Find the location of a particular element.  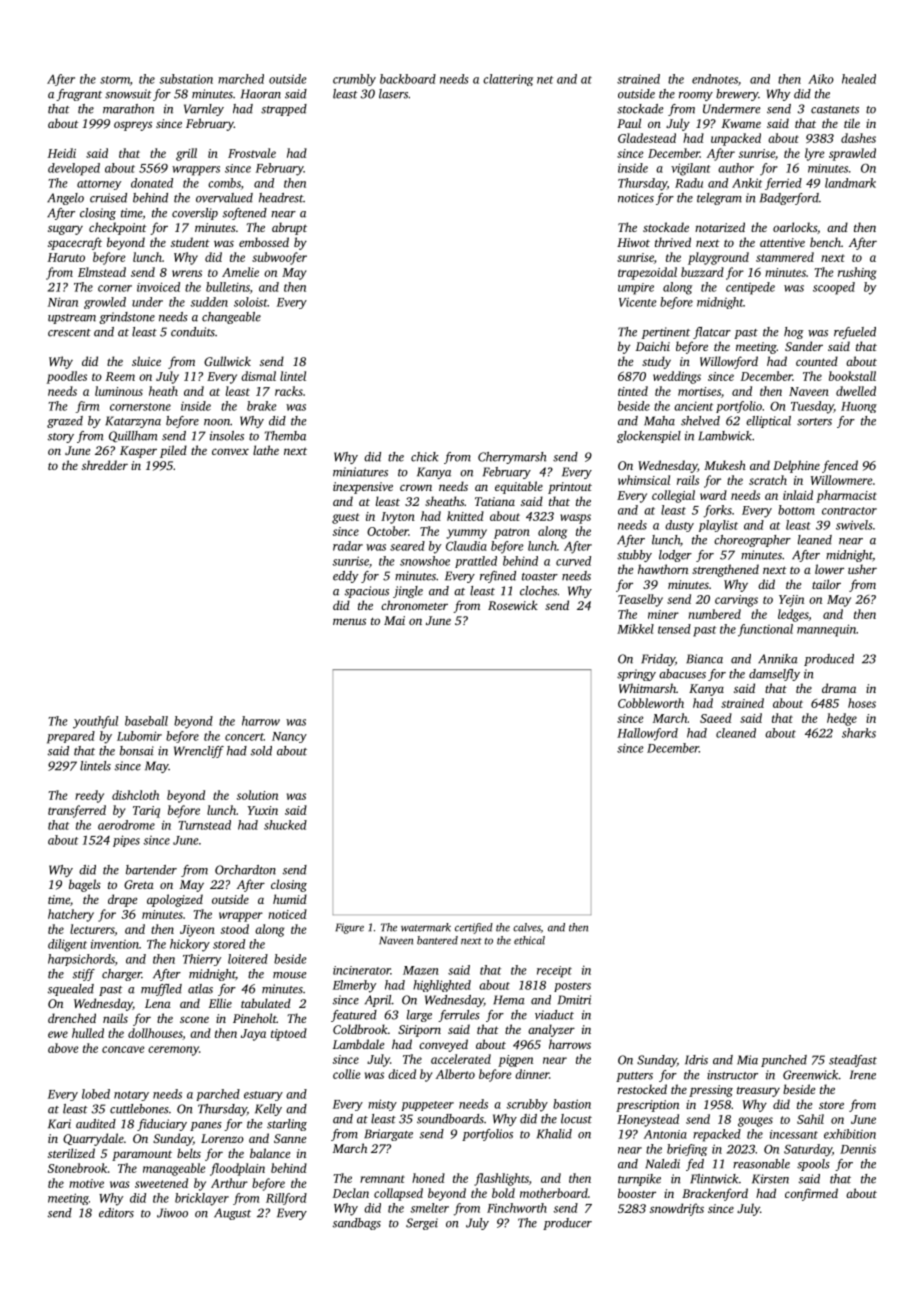

baseball is located at coordinates (146, 721).
